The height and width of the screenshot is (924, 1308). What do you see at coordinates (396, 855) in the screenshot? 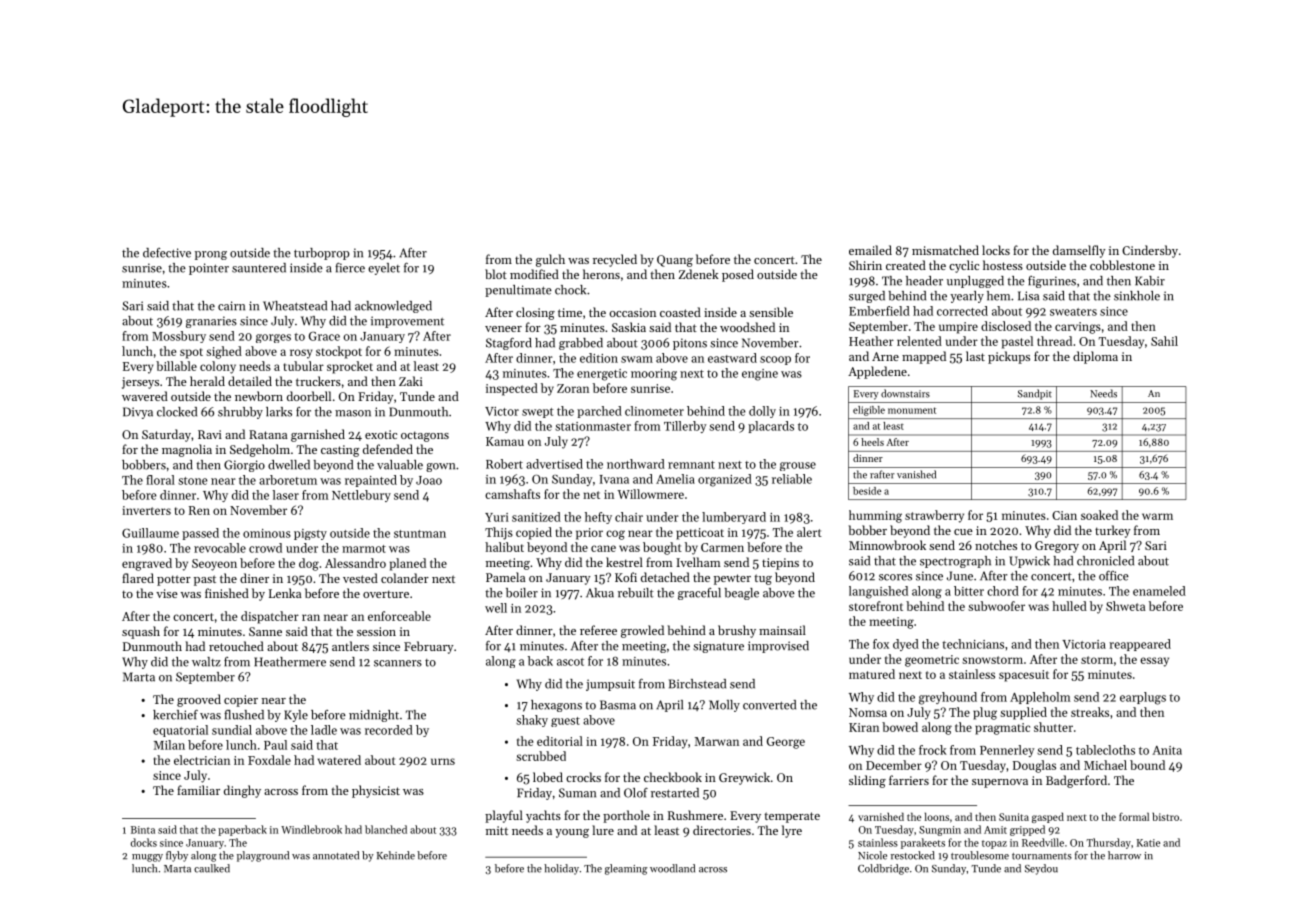
I see `Kehinde` at bounding box center [396, 855].
